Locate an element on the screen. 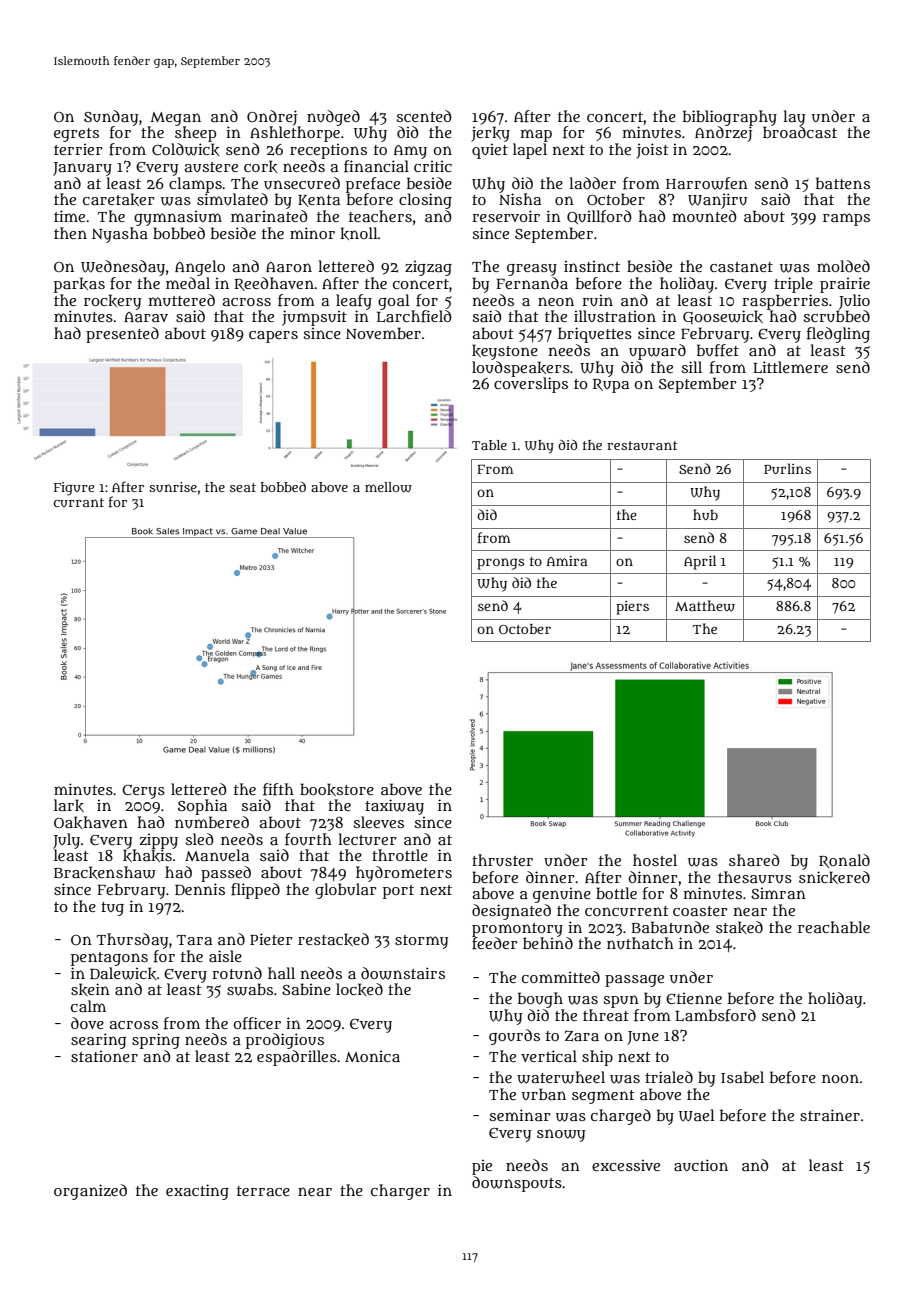 Image resolution: width=924 pixels, height=1308 pixels. seat is located at coordinates (243, 487).
